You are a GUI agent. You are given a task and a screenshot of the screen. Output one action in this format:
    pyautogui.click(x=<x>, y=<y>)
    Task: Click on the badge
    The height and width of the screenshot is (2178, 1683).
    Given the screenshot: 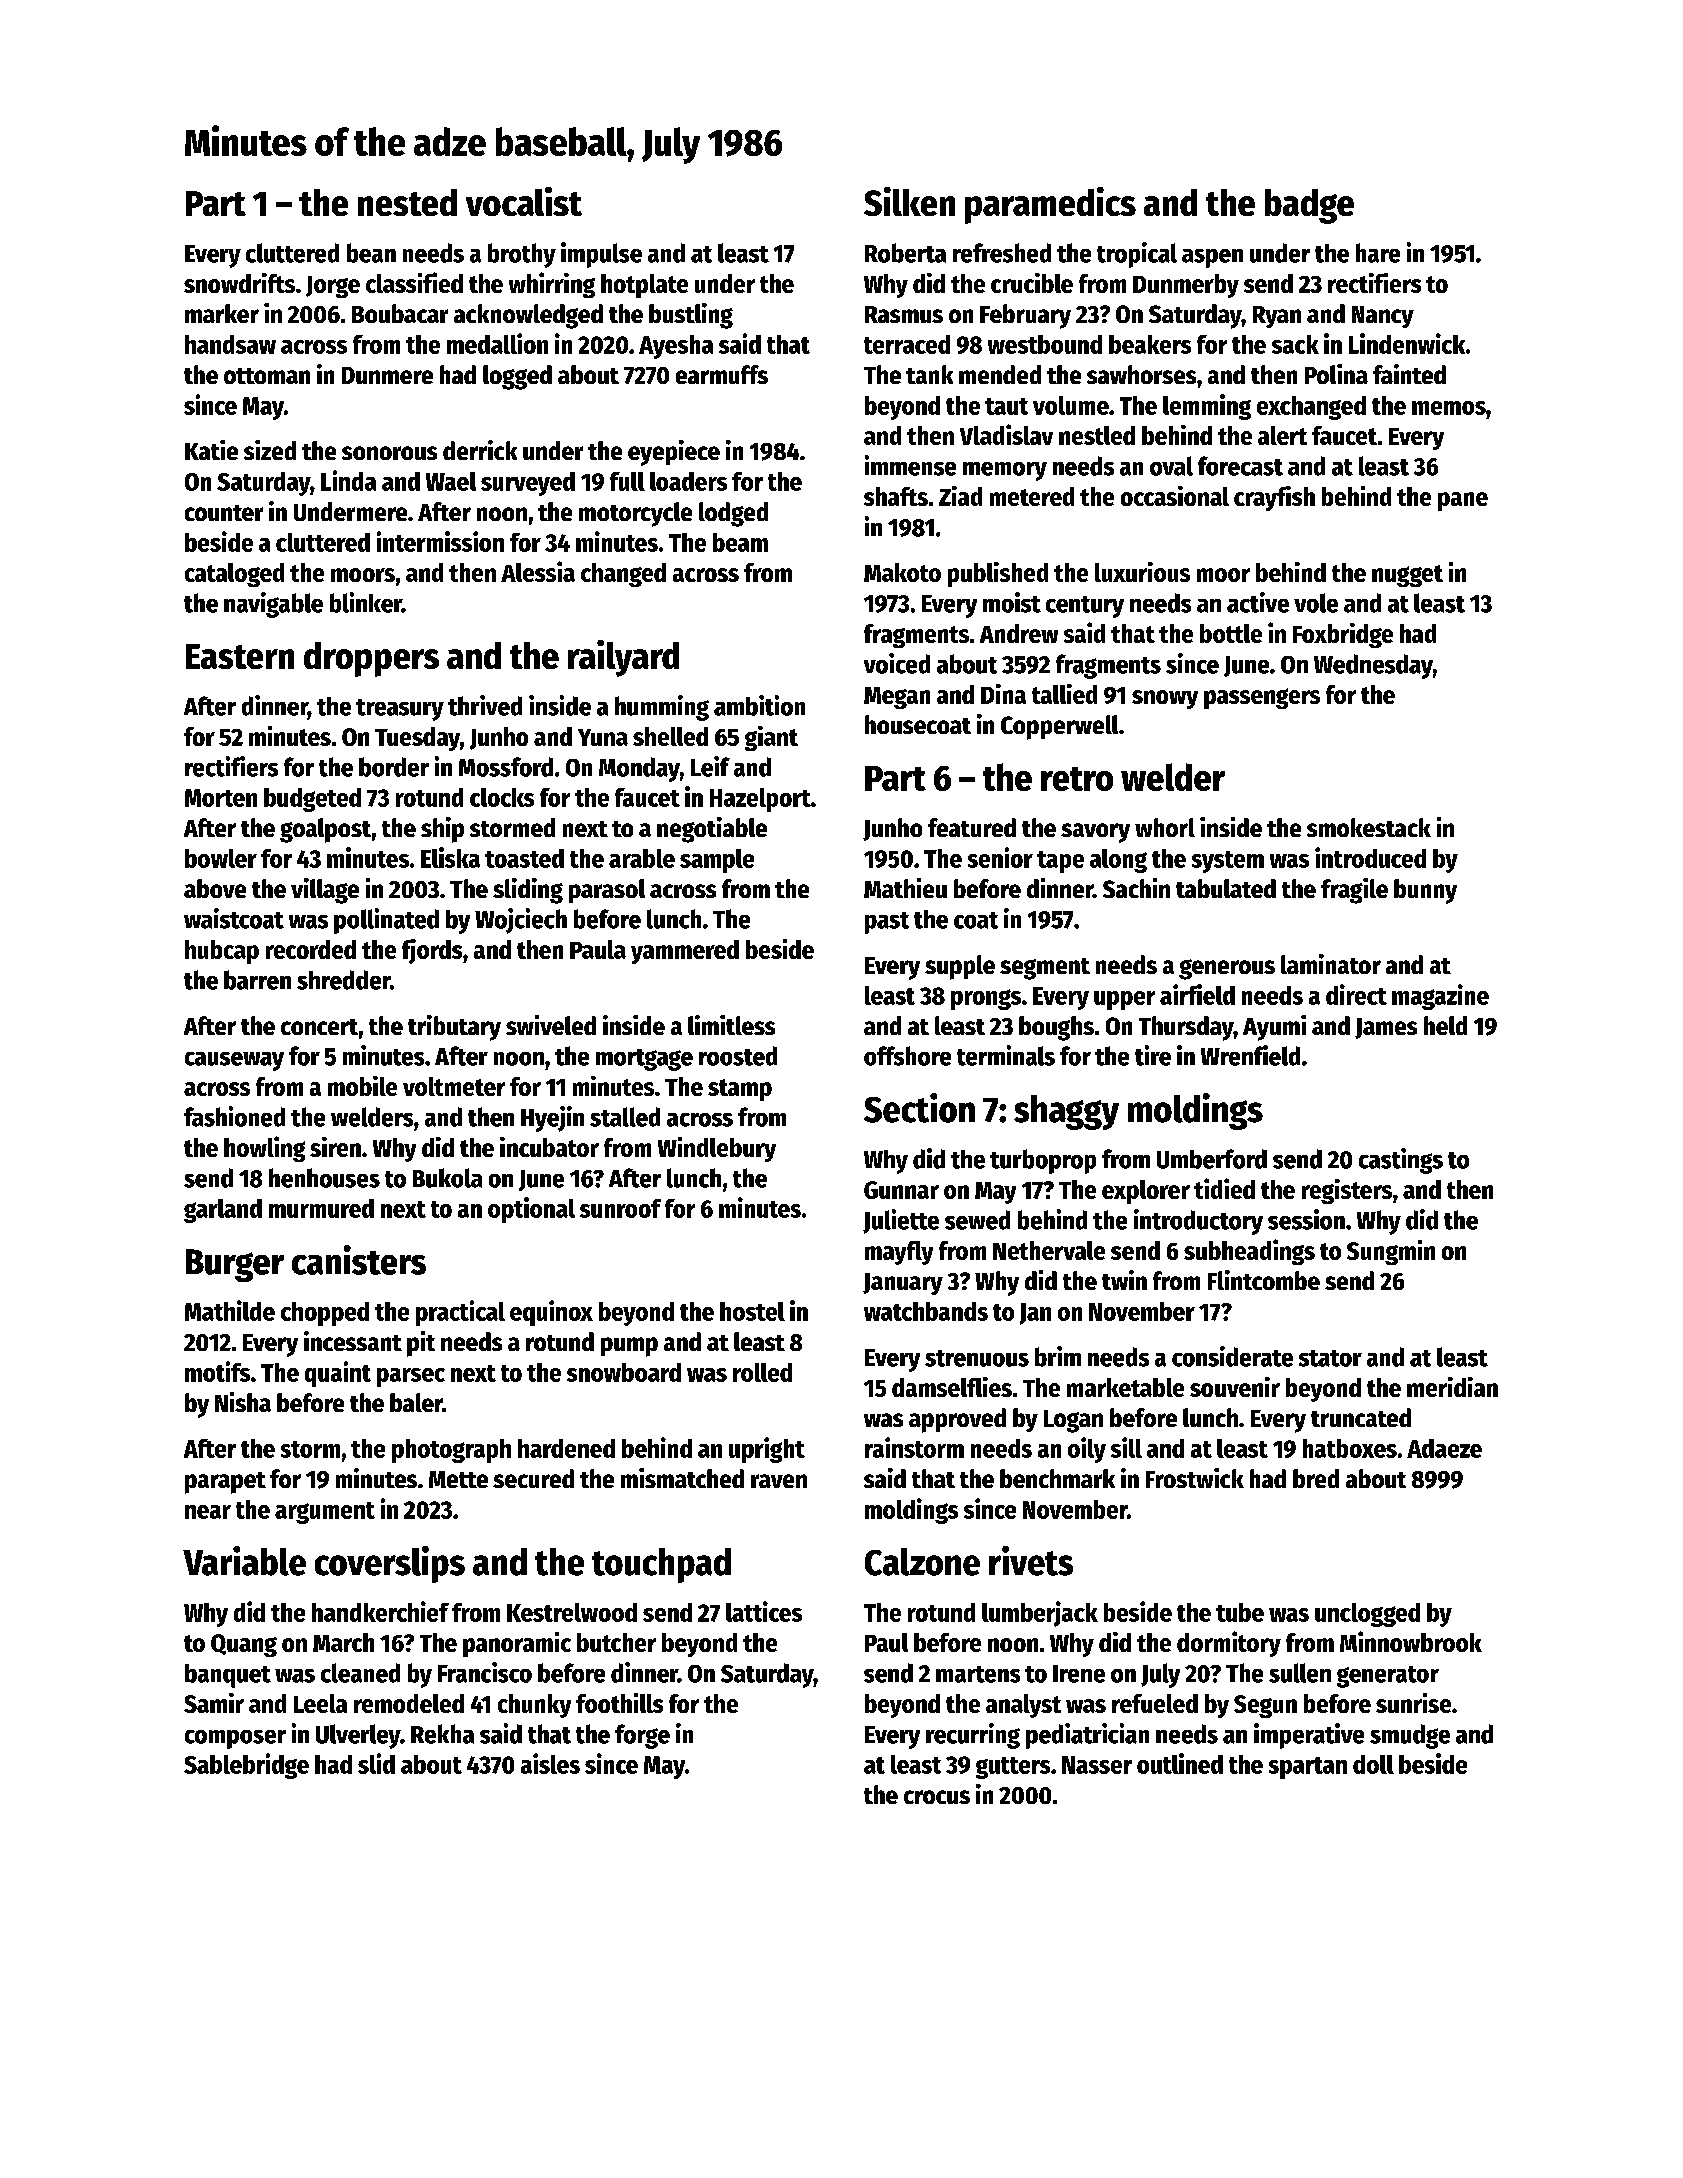 What is the action you would take?
    pyautogui.click(x=1309, y=206)
